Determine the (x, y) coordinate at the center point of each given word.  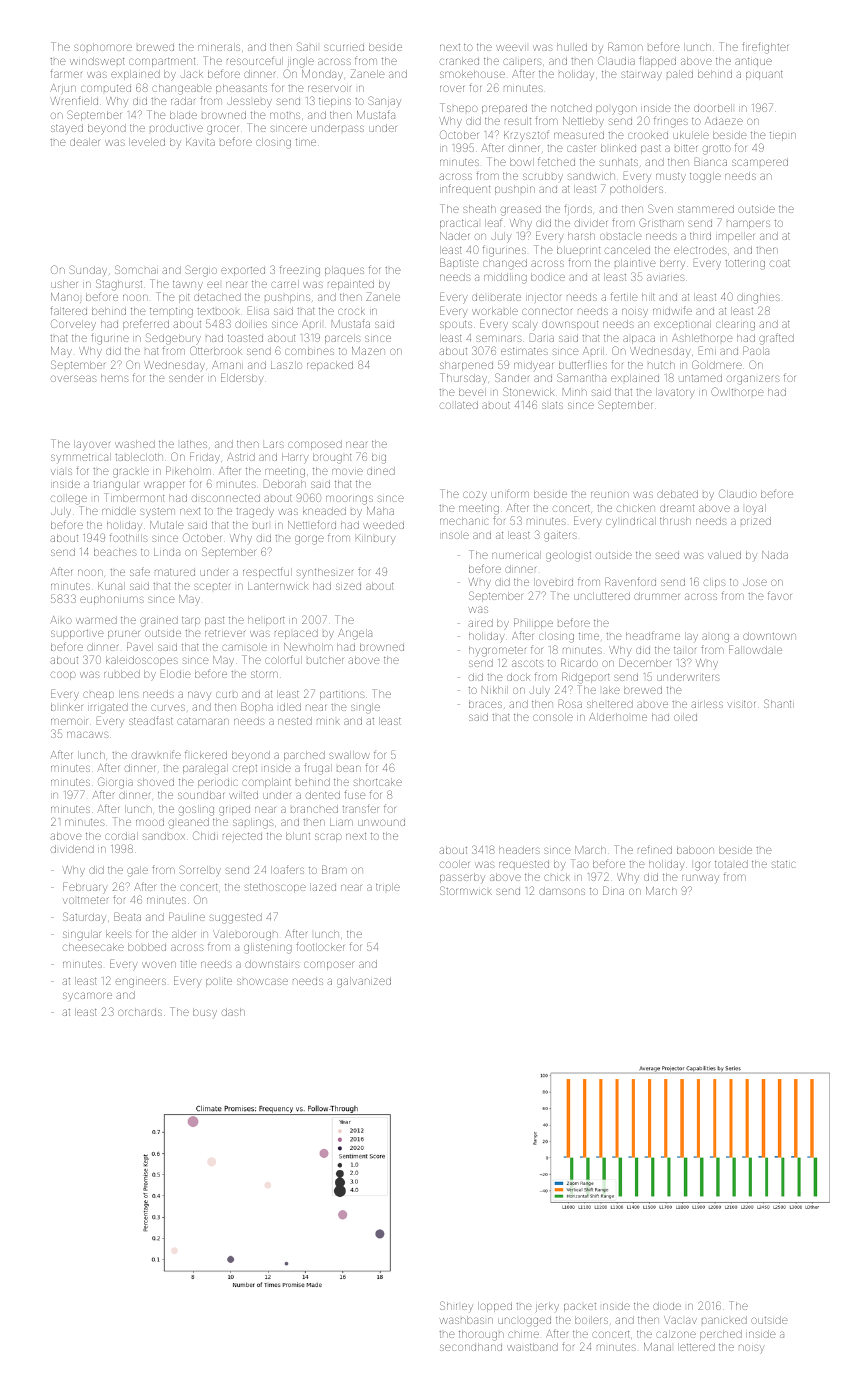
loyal (756, 509)
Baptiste (459, 263)
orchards (140, 1012)
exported (243, 271)
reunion (610, 494)
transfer (360, 809)
